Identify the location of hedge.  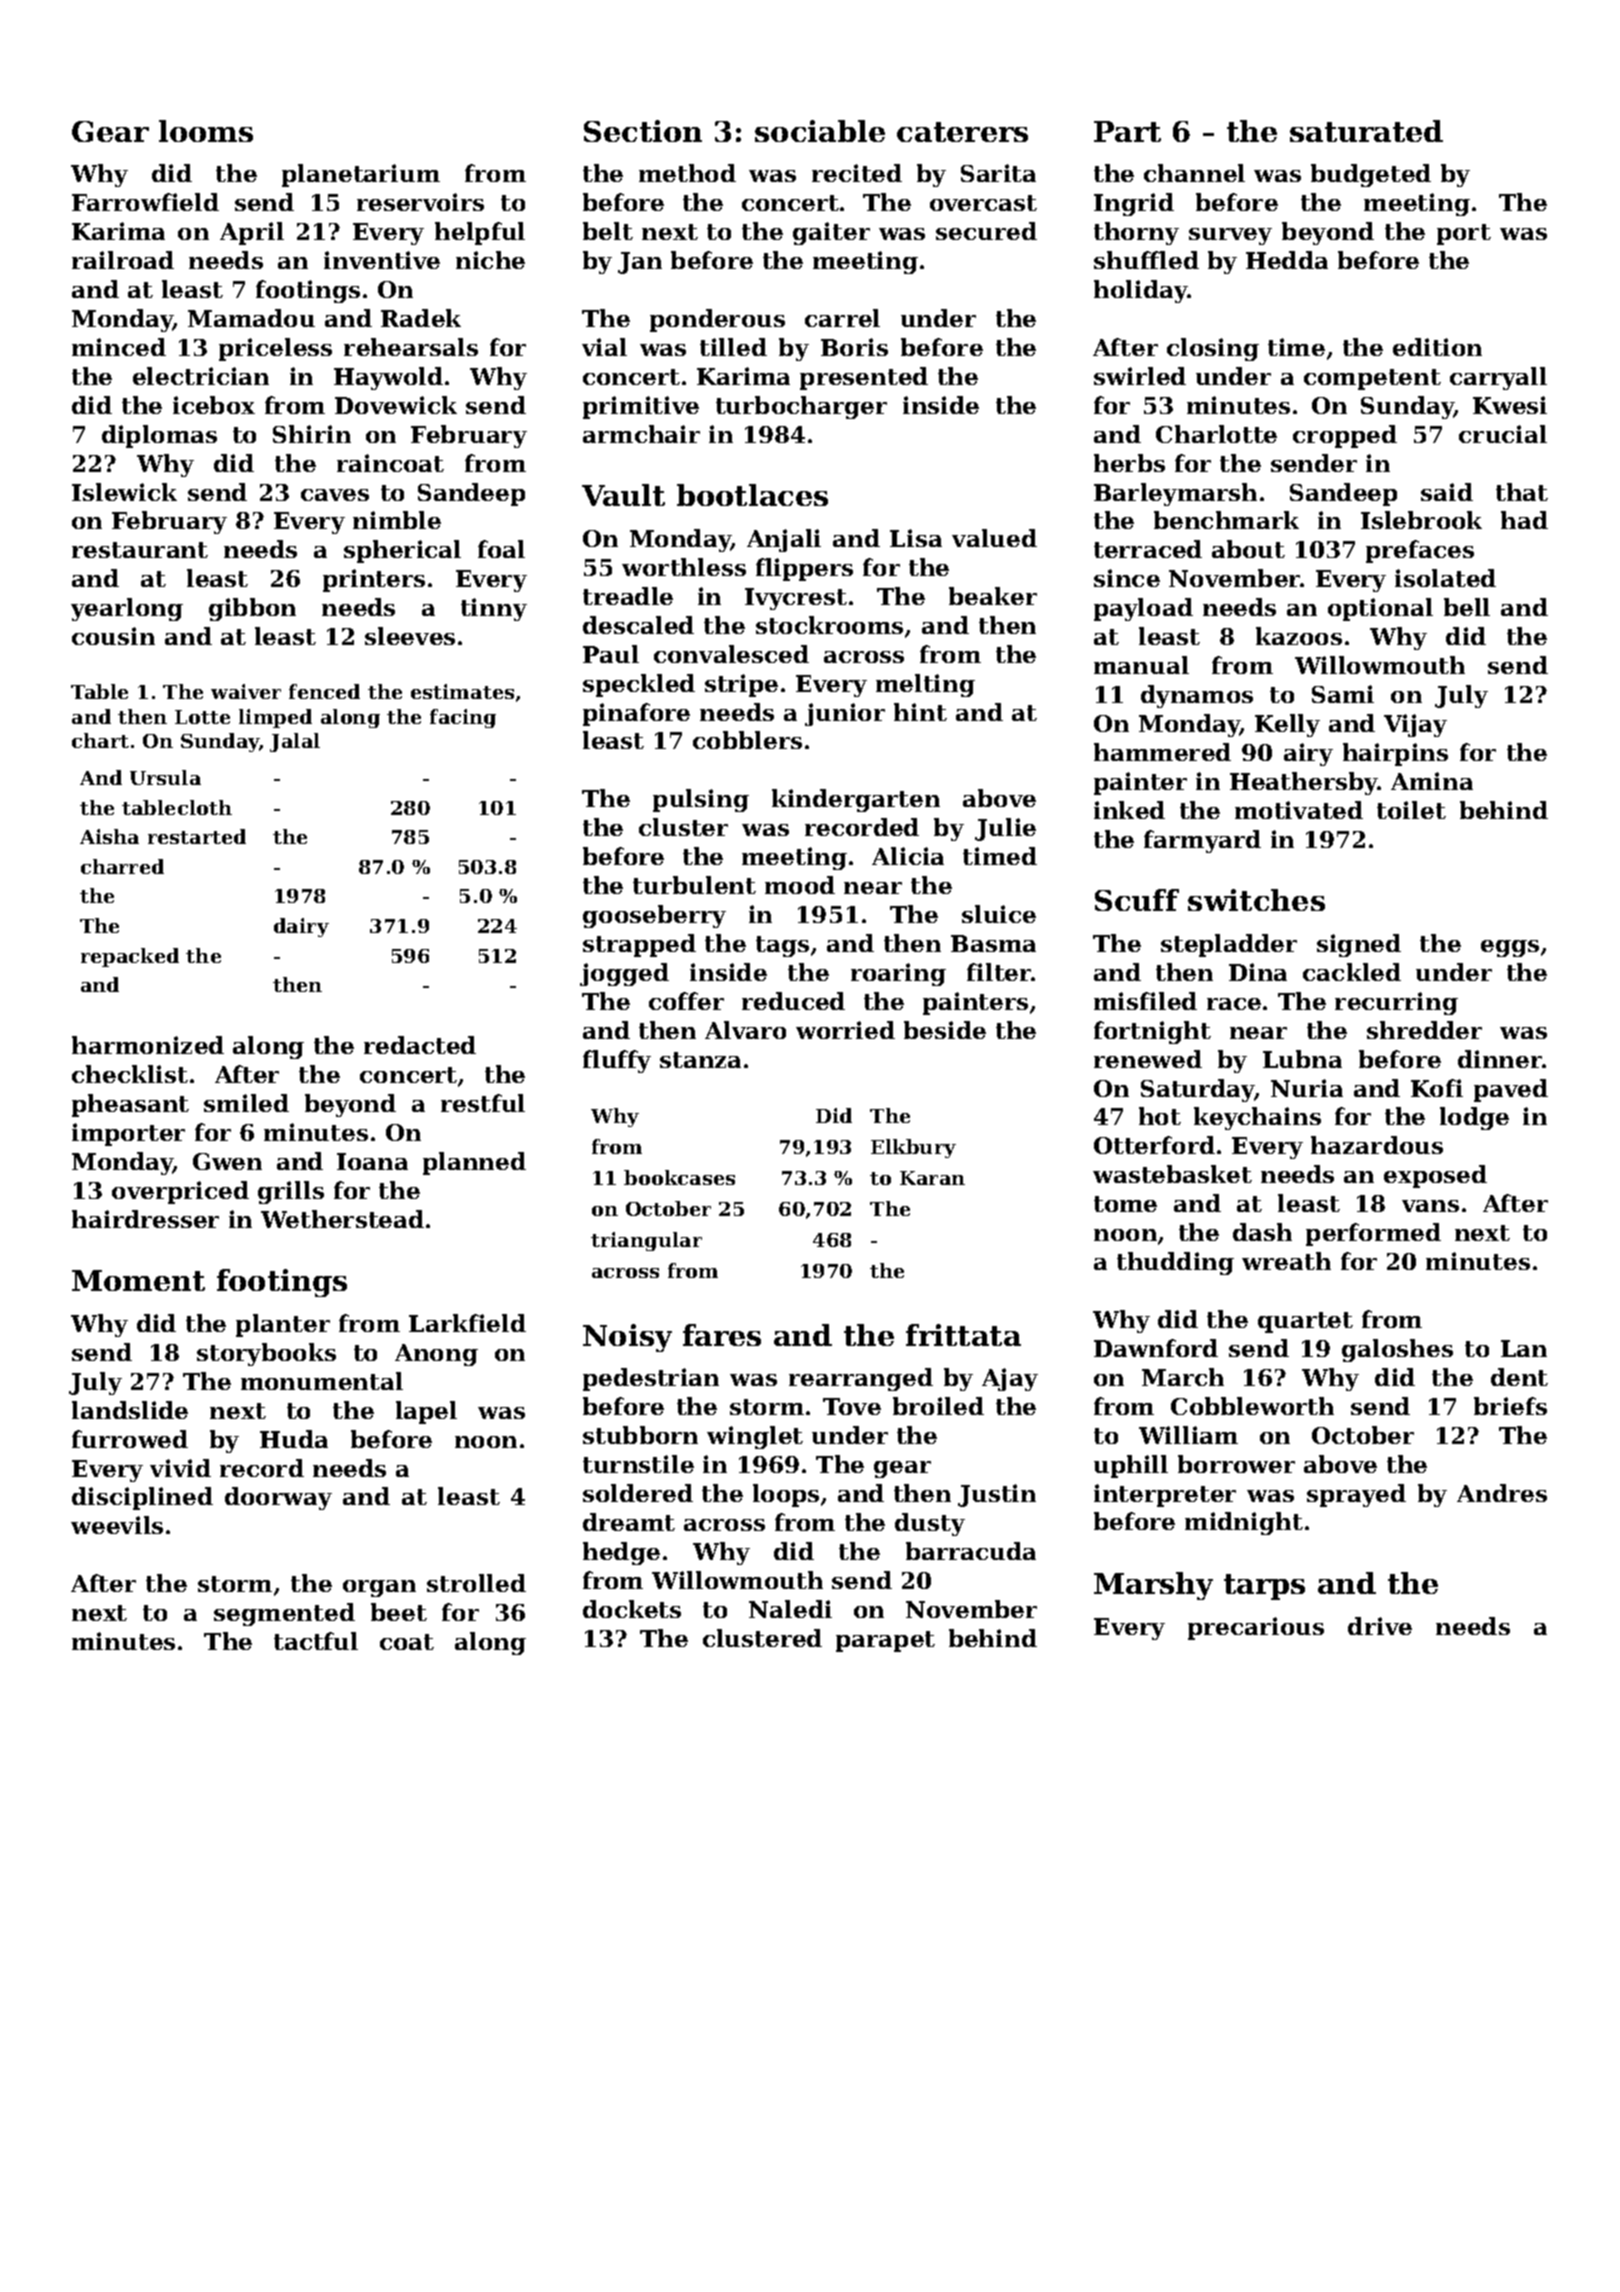
(621, 1553).
